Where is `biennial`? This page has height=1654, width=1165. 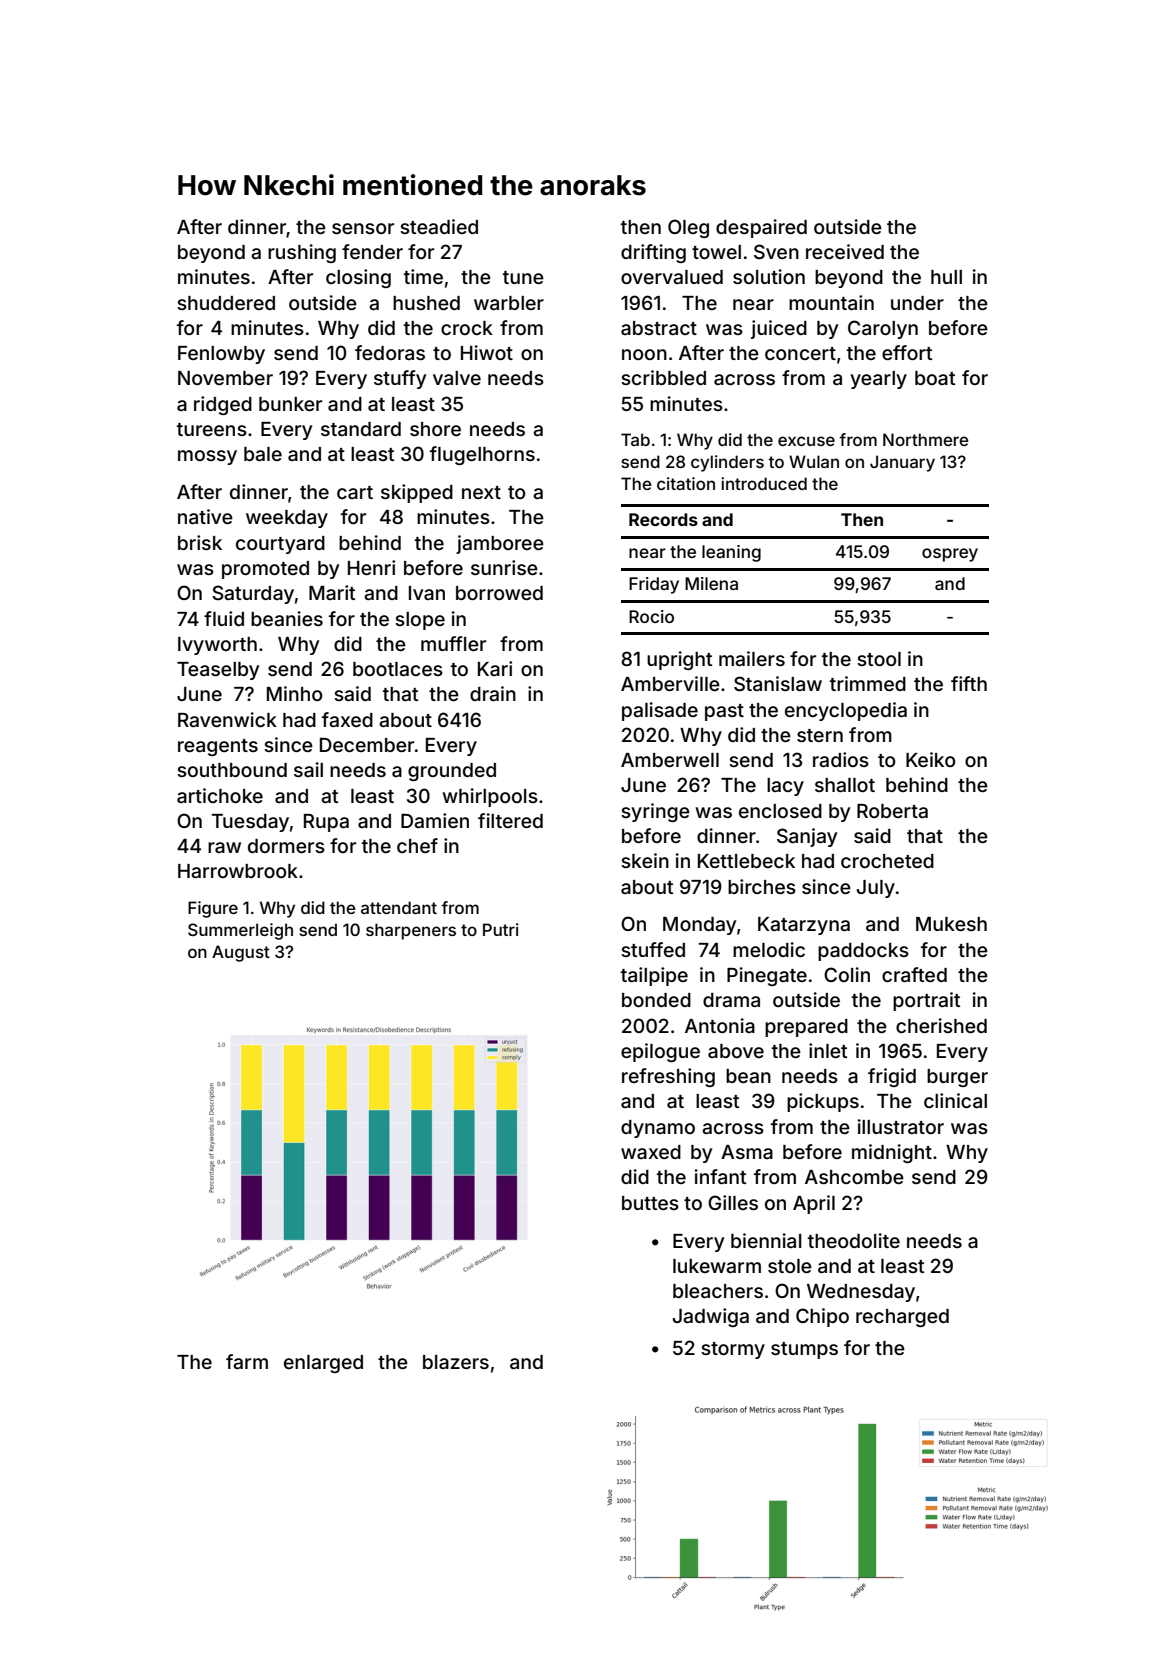 biennial is located at coordinates (766, 1240).
